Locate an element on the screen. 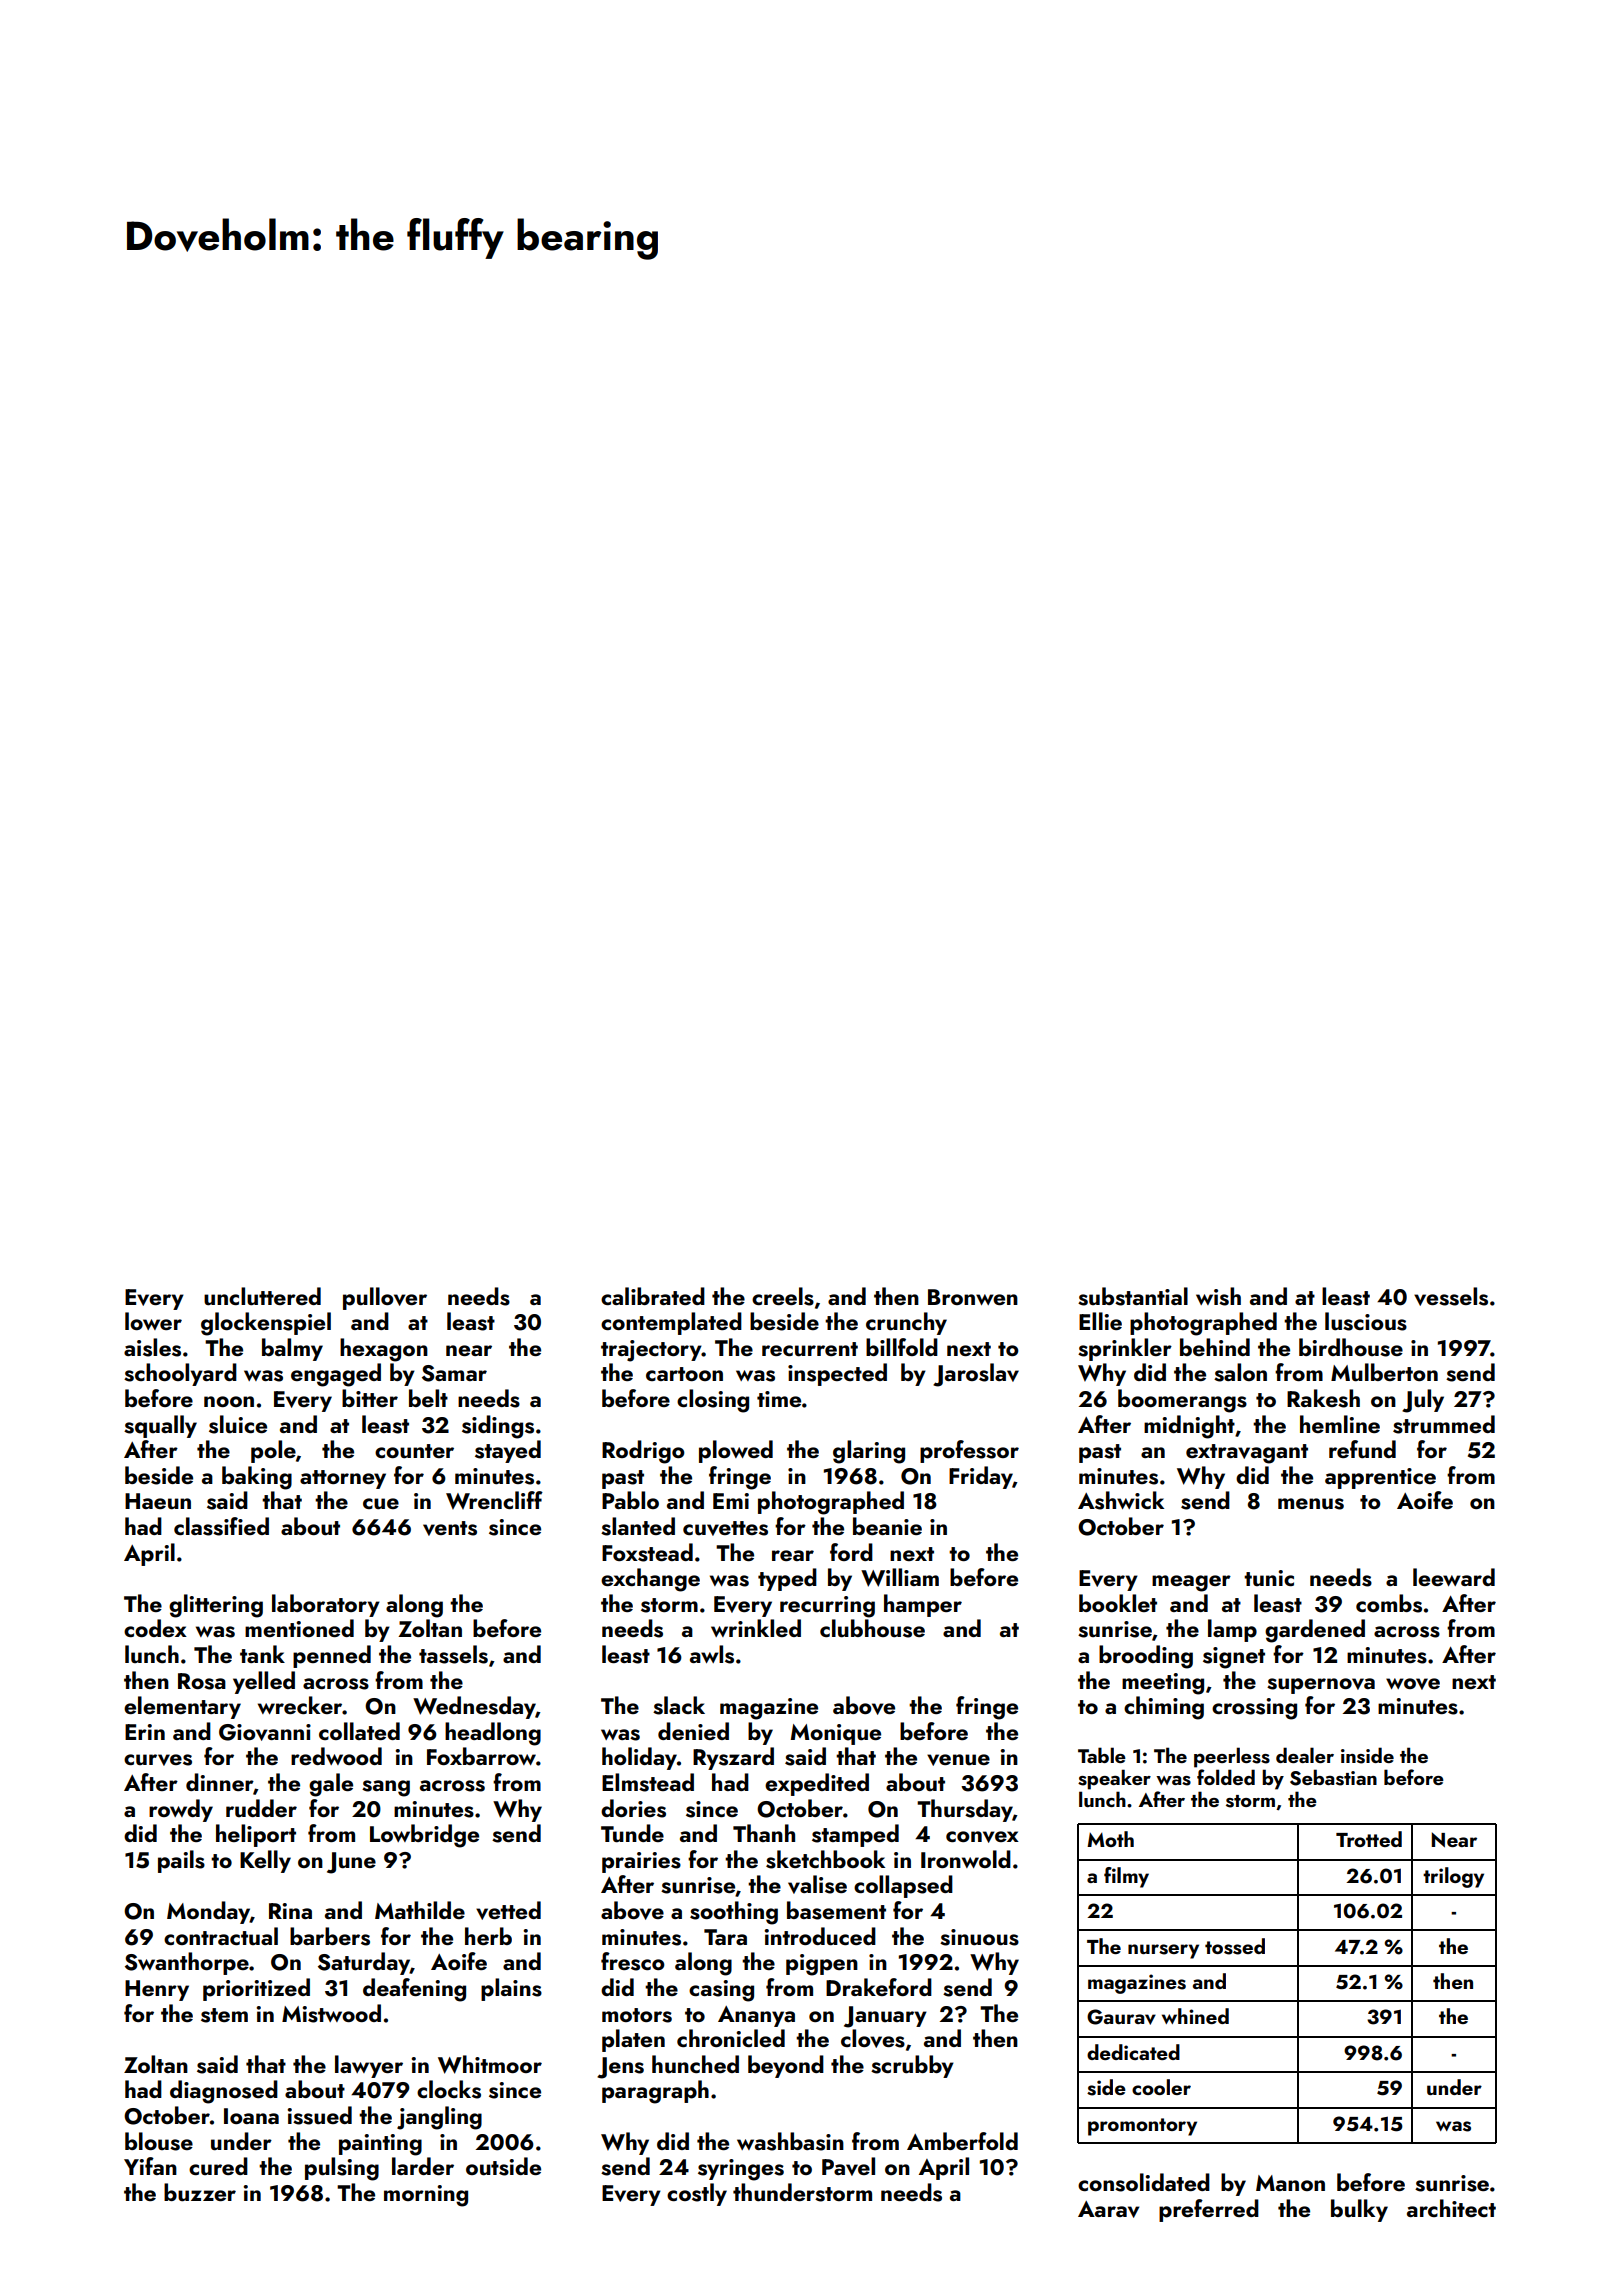 This screenshot has height=2292, width=1620. slack is located at coordinates (679, 1705).
